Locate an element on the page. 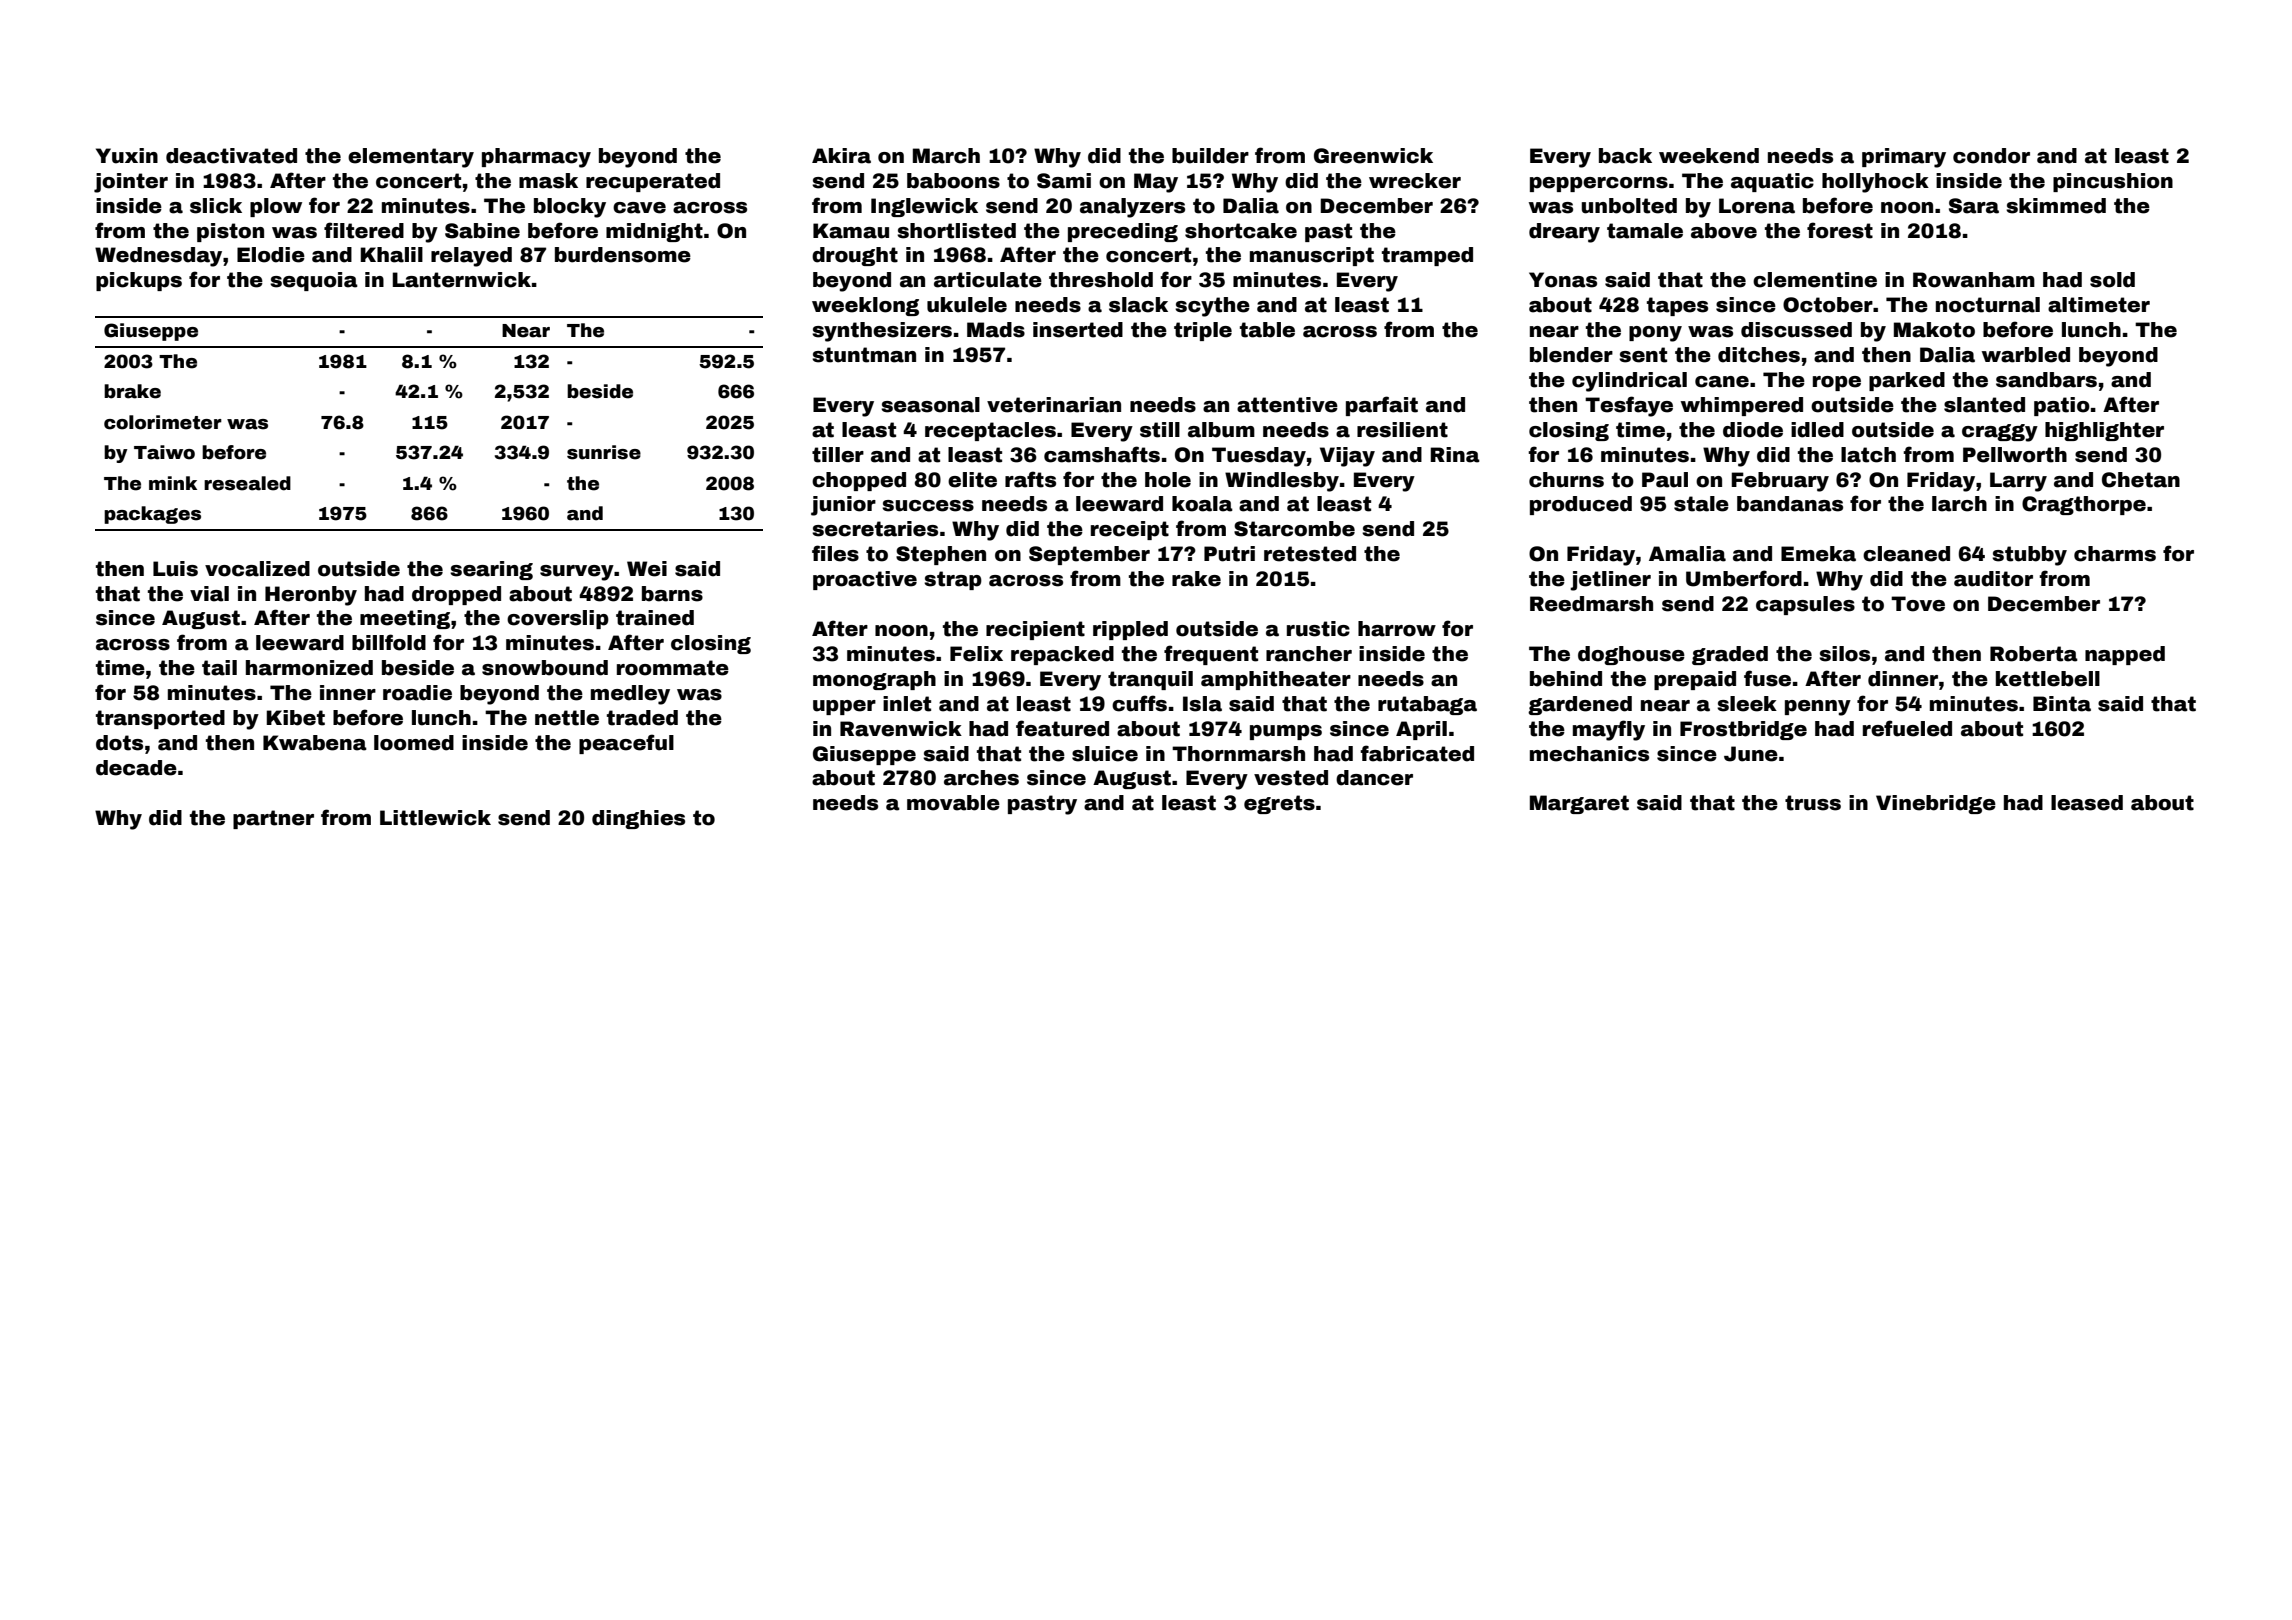  meeting is located at coordinates (405, 619).
